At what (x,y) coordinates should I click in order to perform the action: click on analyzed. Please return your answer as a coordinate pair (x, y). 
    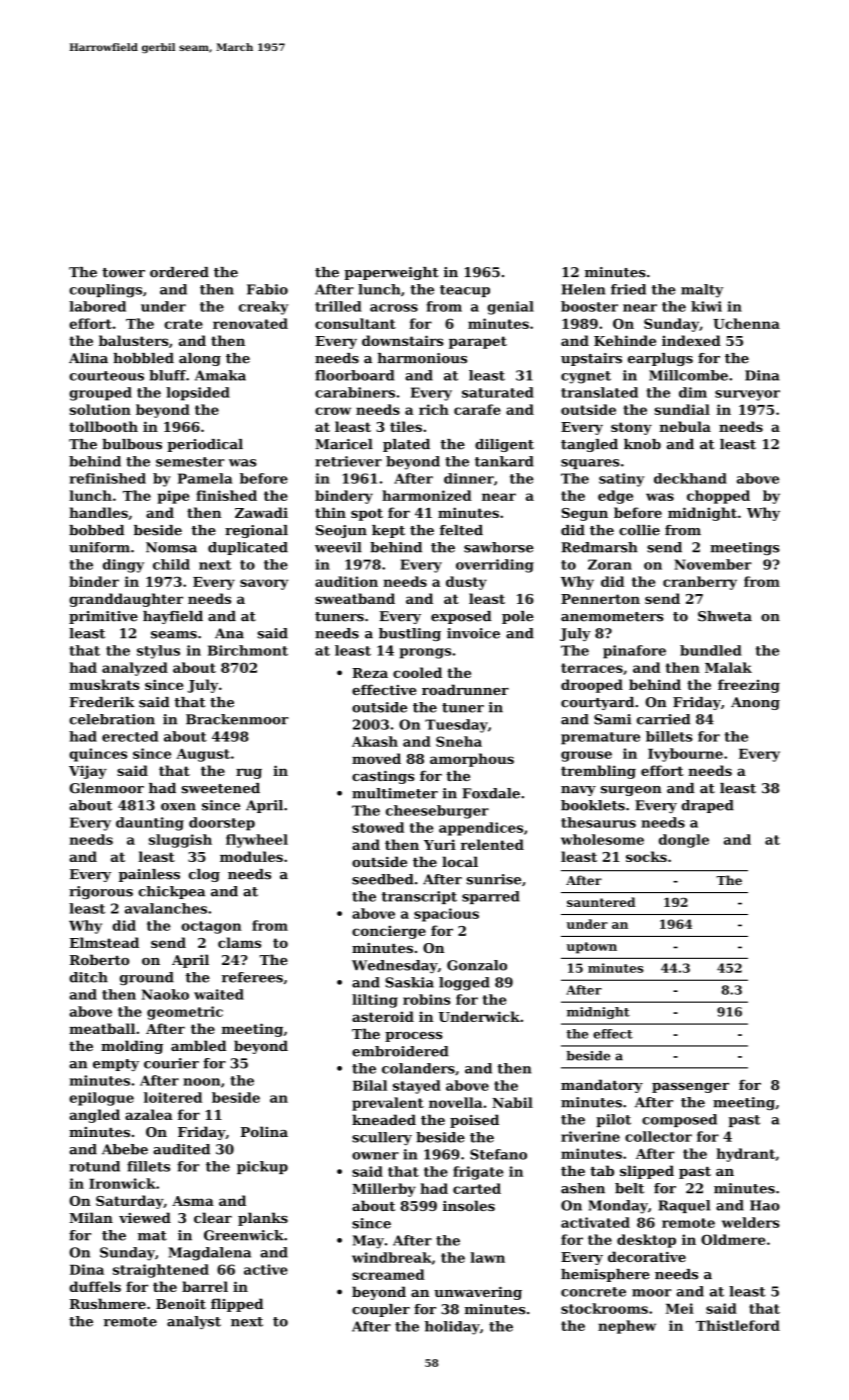
    Looking at the image, I should click on (135, 669).
